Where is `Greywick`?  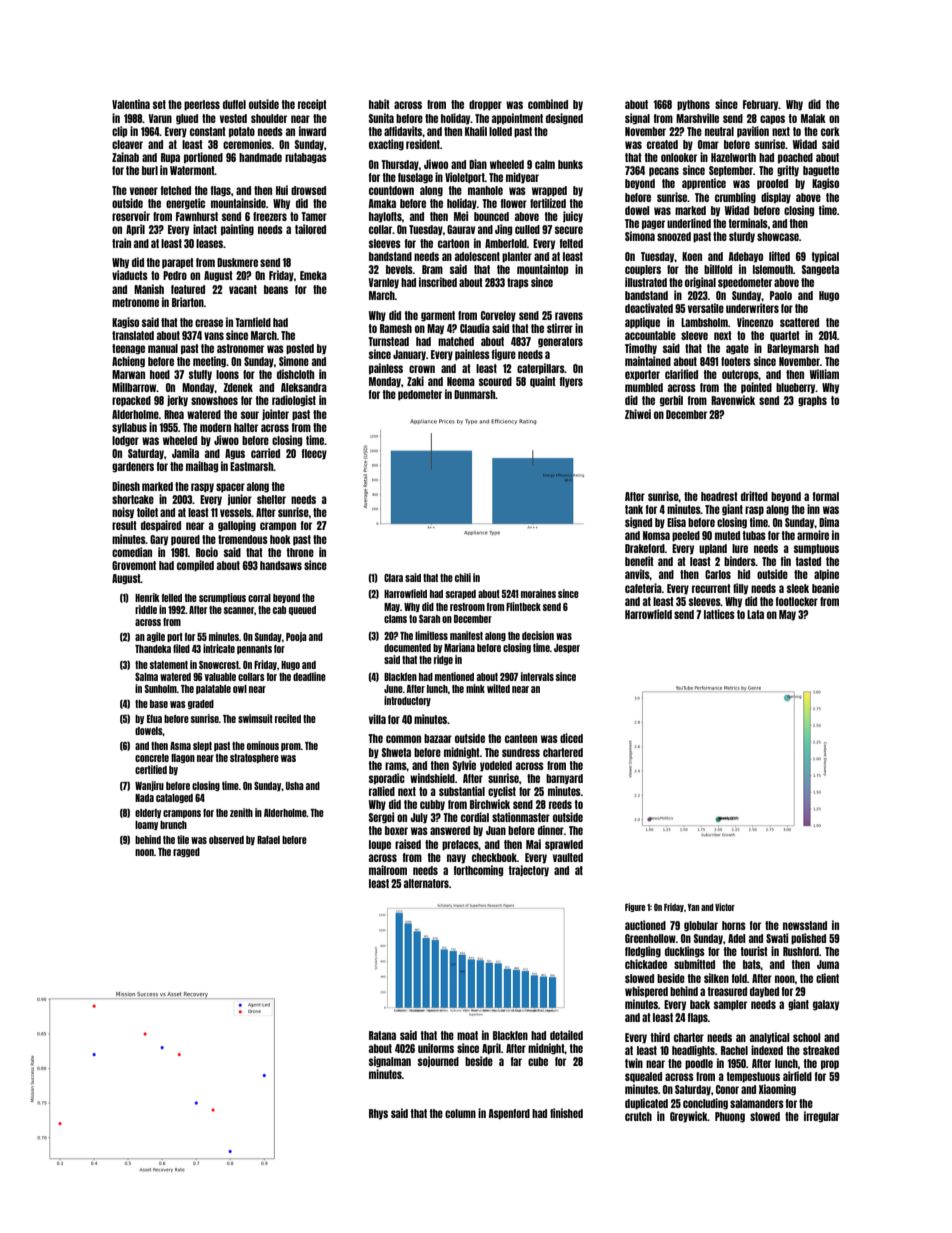 Greywick is located at coordinates (689, 1117).
